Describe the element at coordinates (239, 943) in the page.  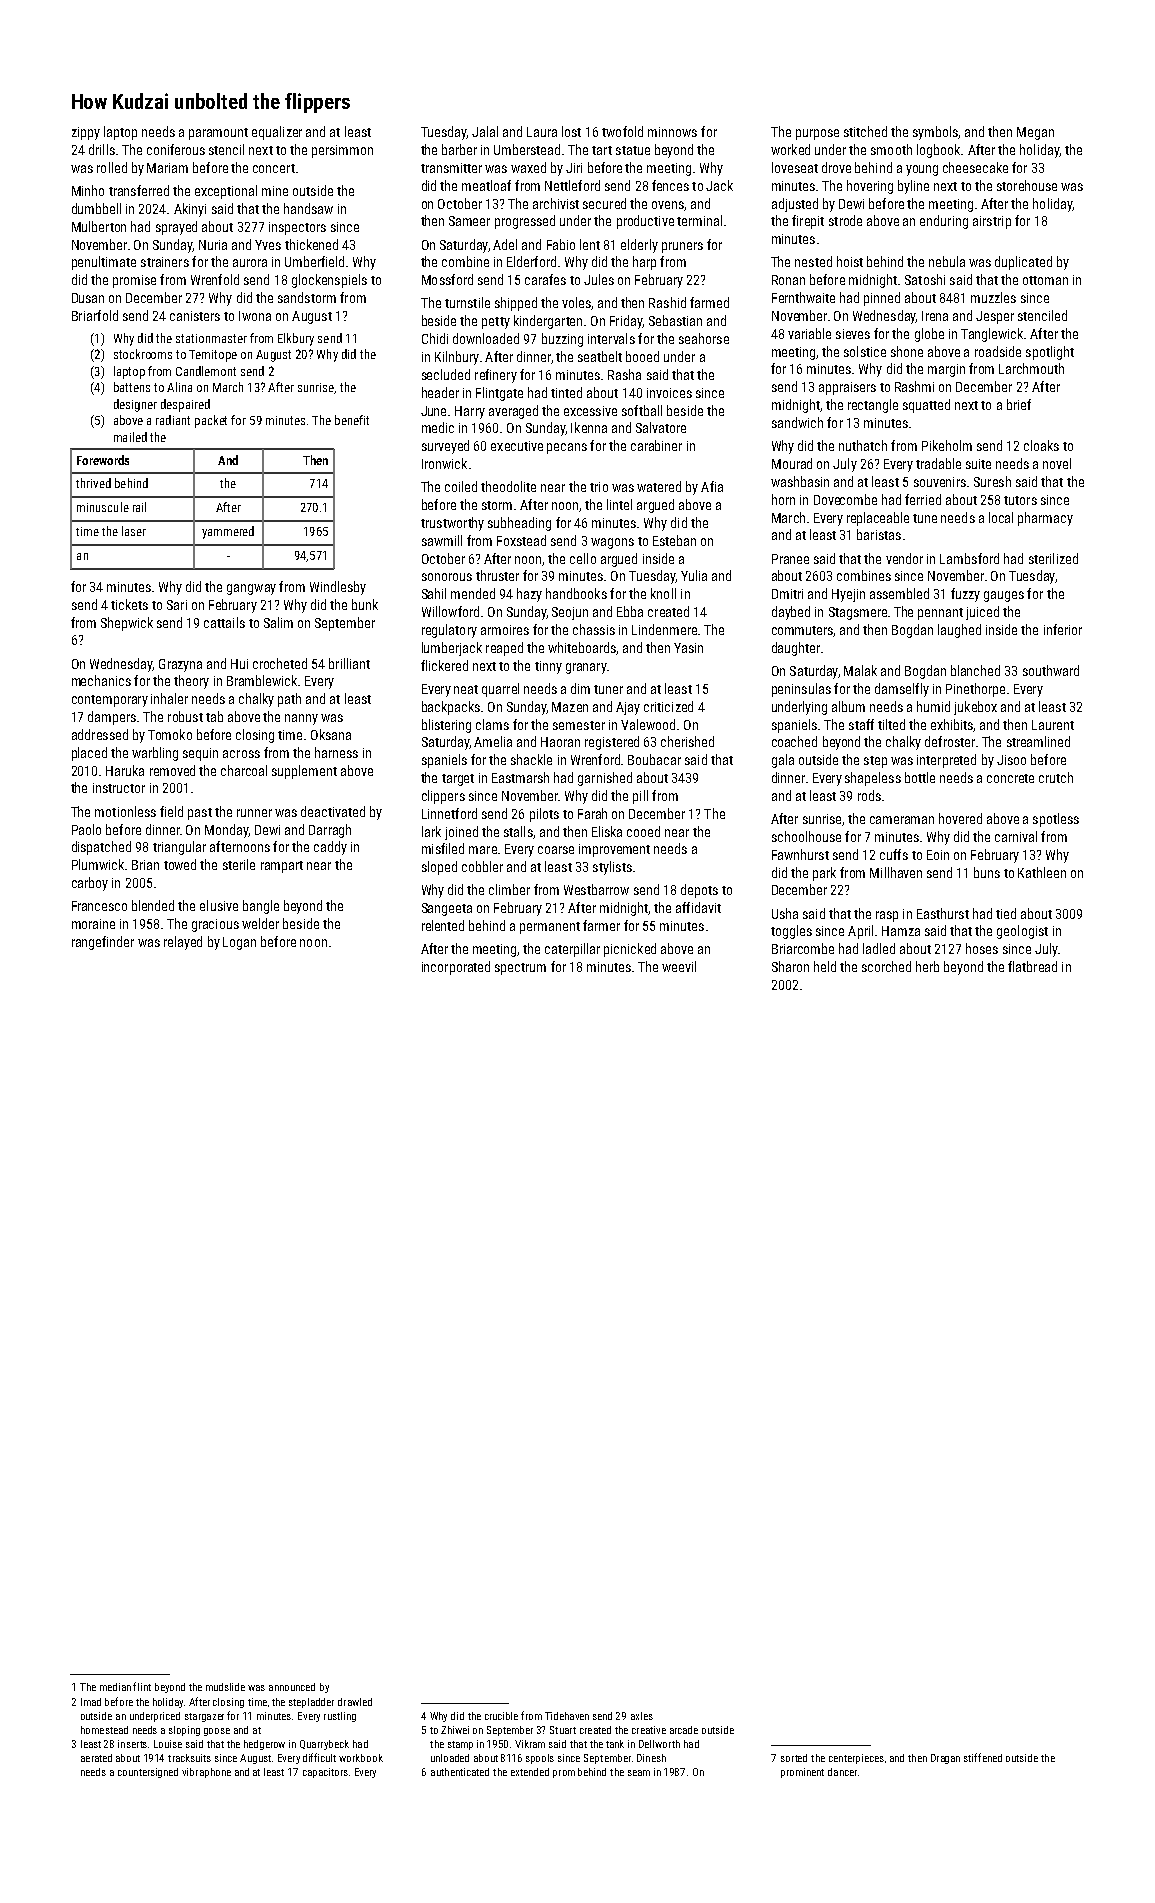
I see `Logan` at that location.
